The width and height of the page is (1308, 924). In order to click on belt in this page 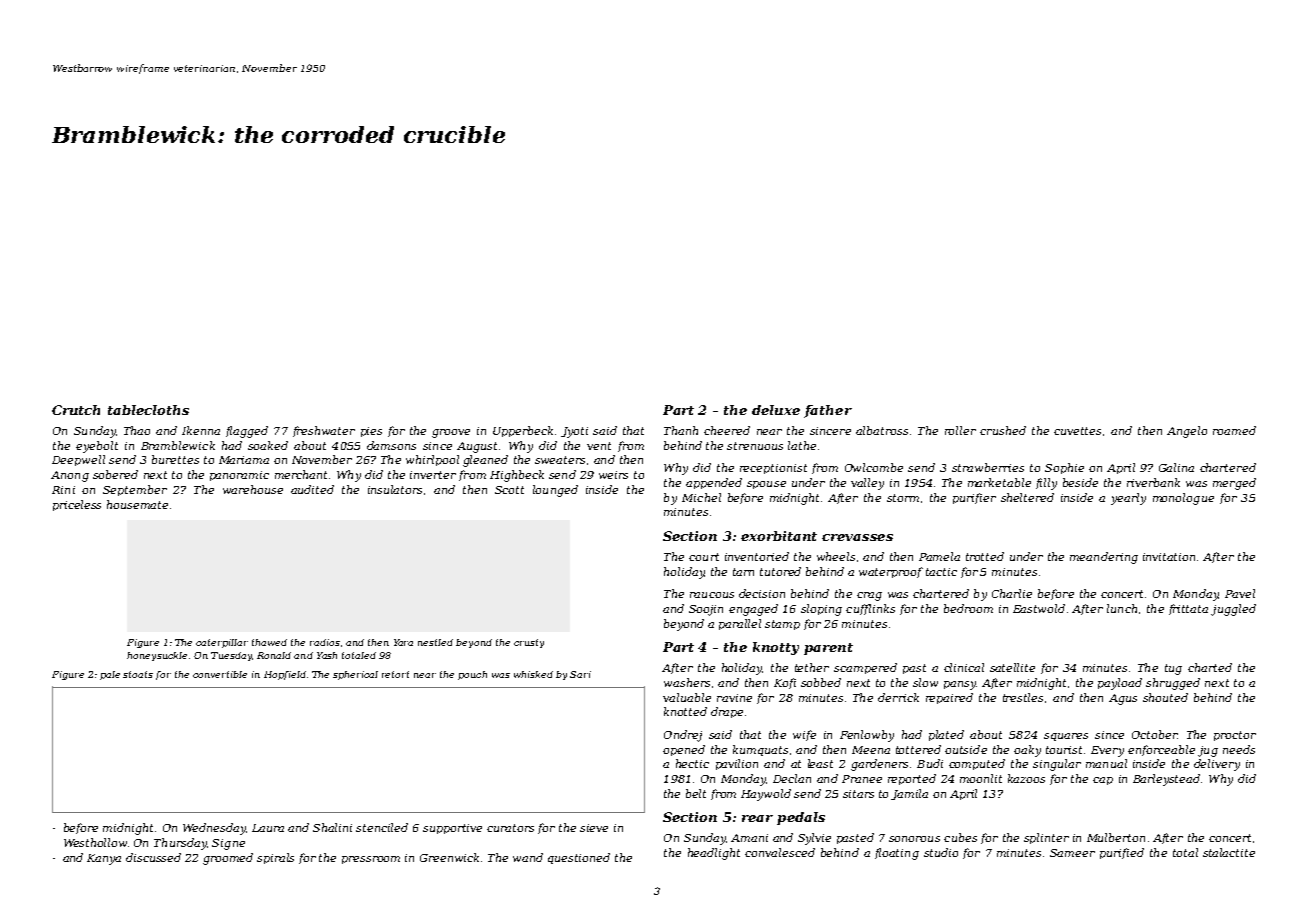, I will do `click(696, 793)`.
